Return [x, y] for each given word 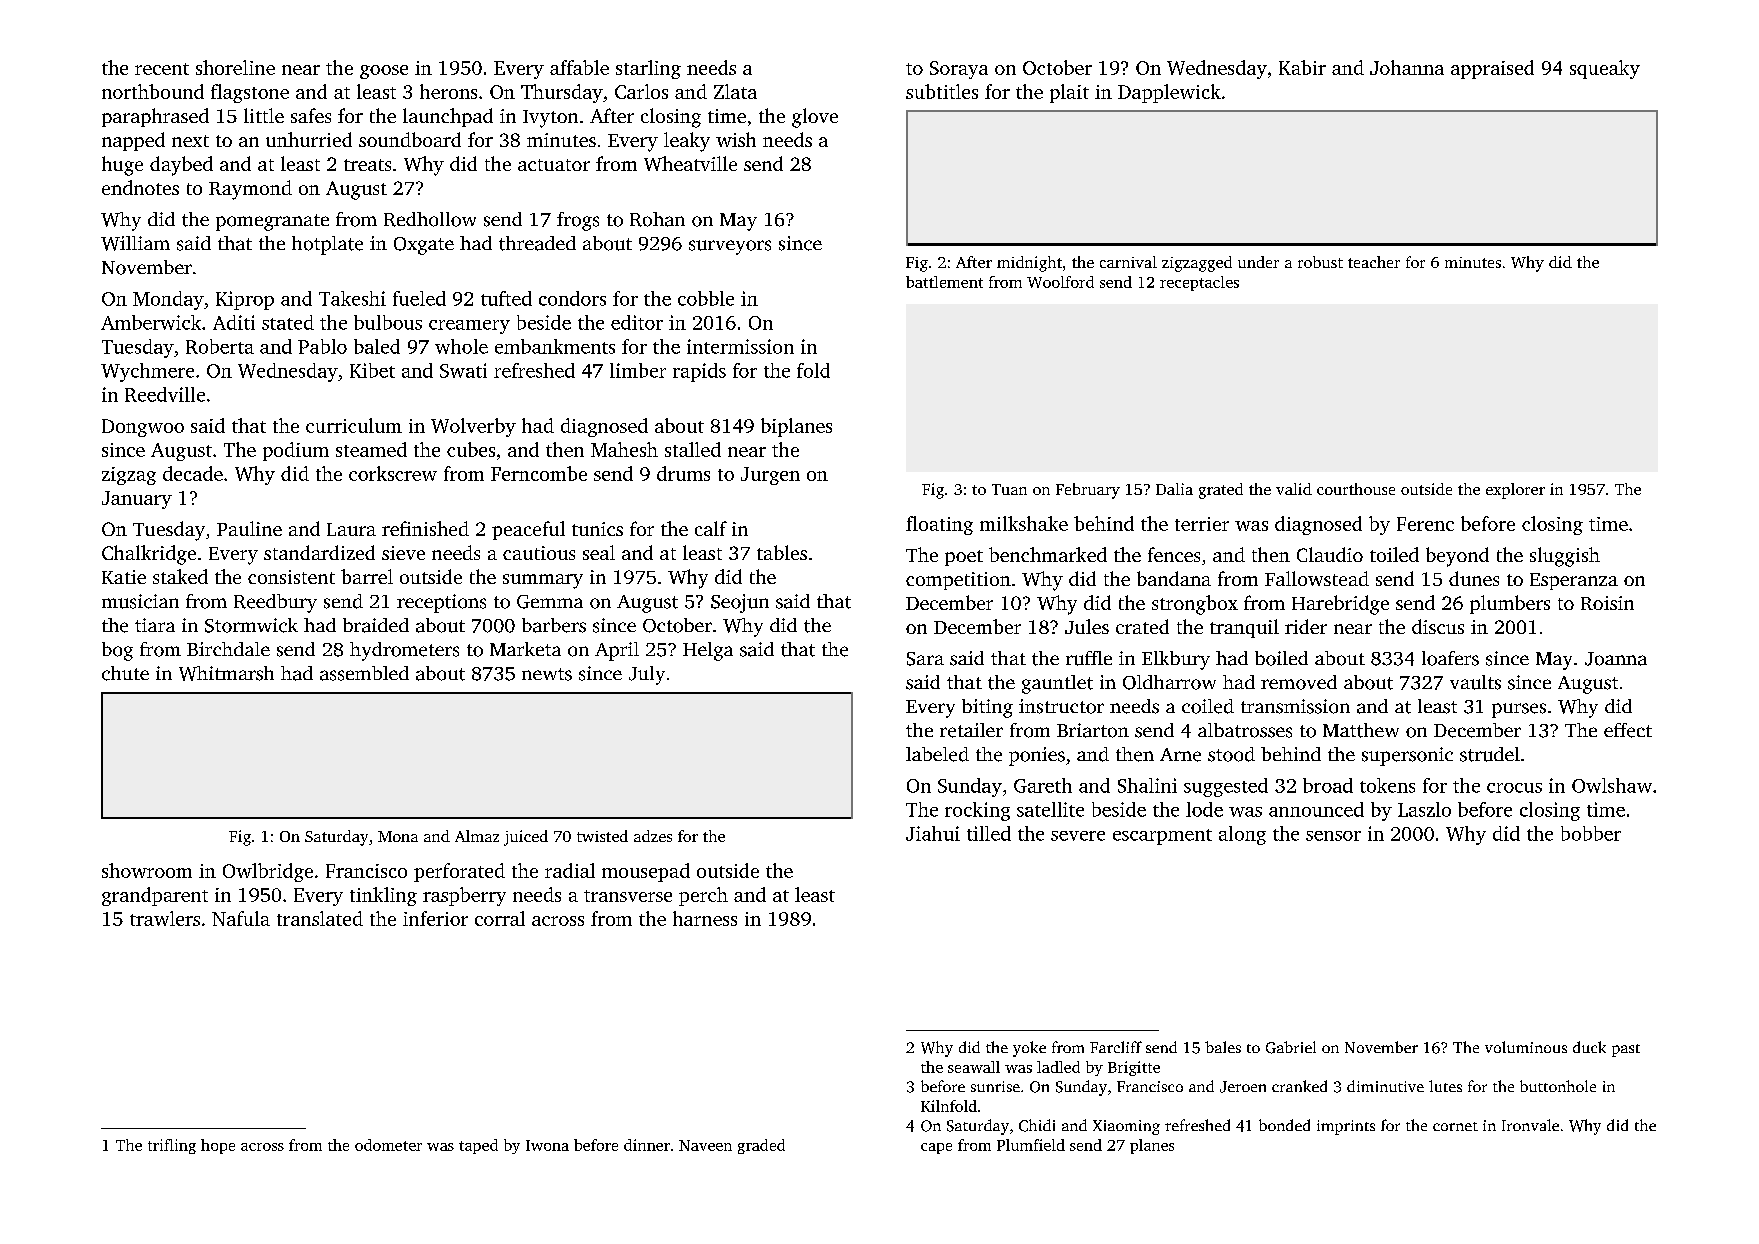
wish [736, 139]
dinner [647, 1145]
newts [547, 674]
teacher [1374, 262]
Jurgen [770, 476]
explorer [1515, 491]
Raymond [250, 190]
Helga [708, 651]
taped [478, 1146]
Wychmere [147, 372]
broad [1328, 785]
